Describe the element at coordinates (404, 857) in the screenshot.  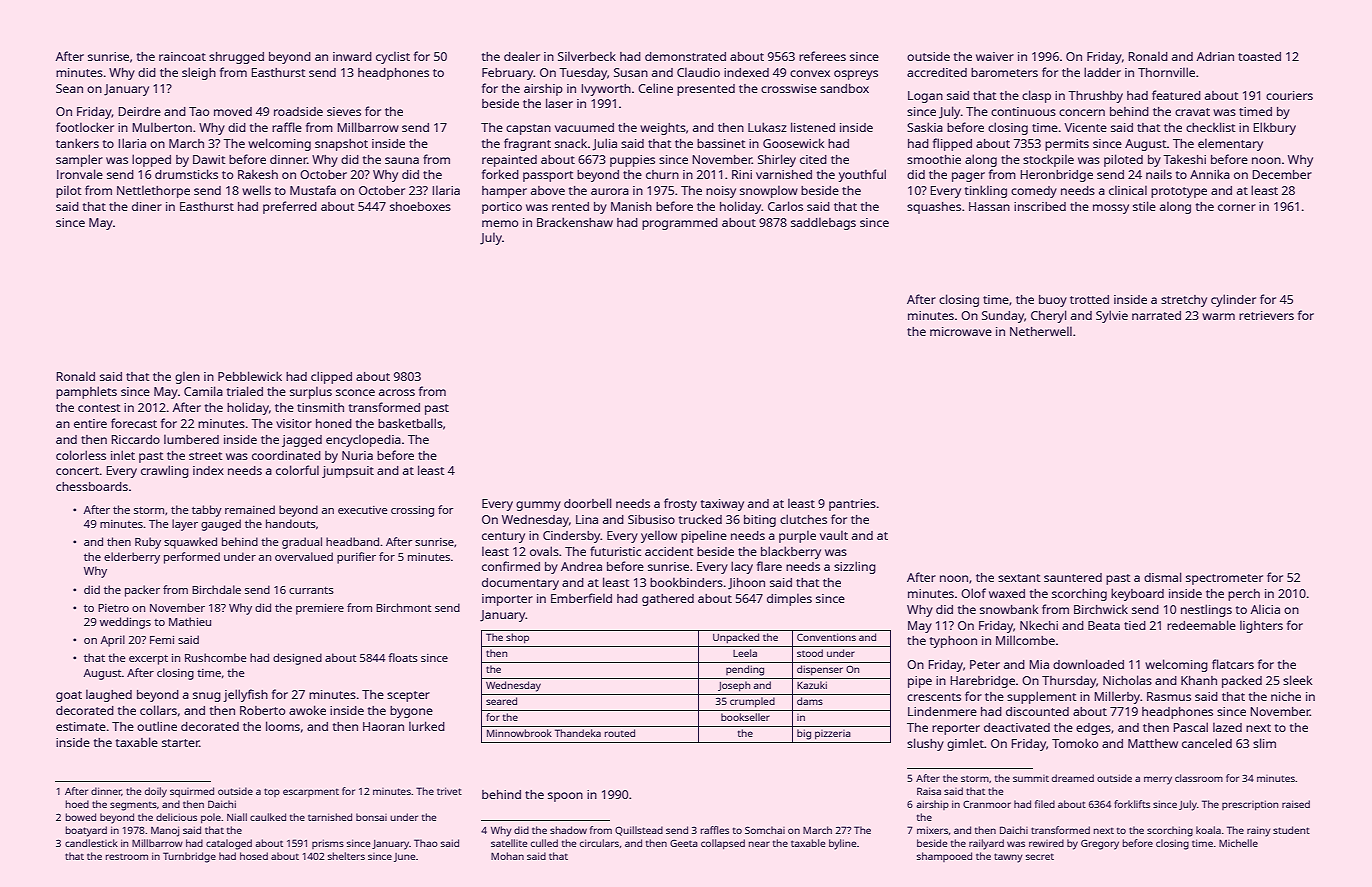
I see `June` at that location.
